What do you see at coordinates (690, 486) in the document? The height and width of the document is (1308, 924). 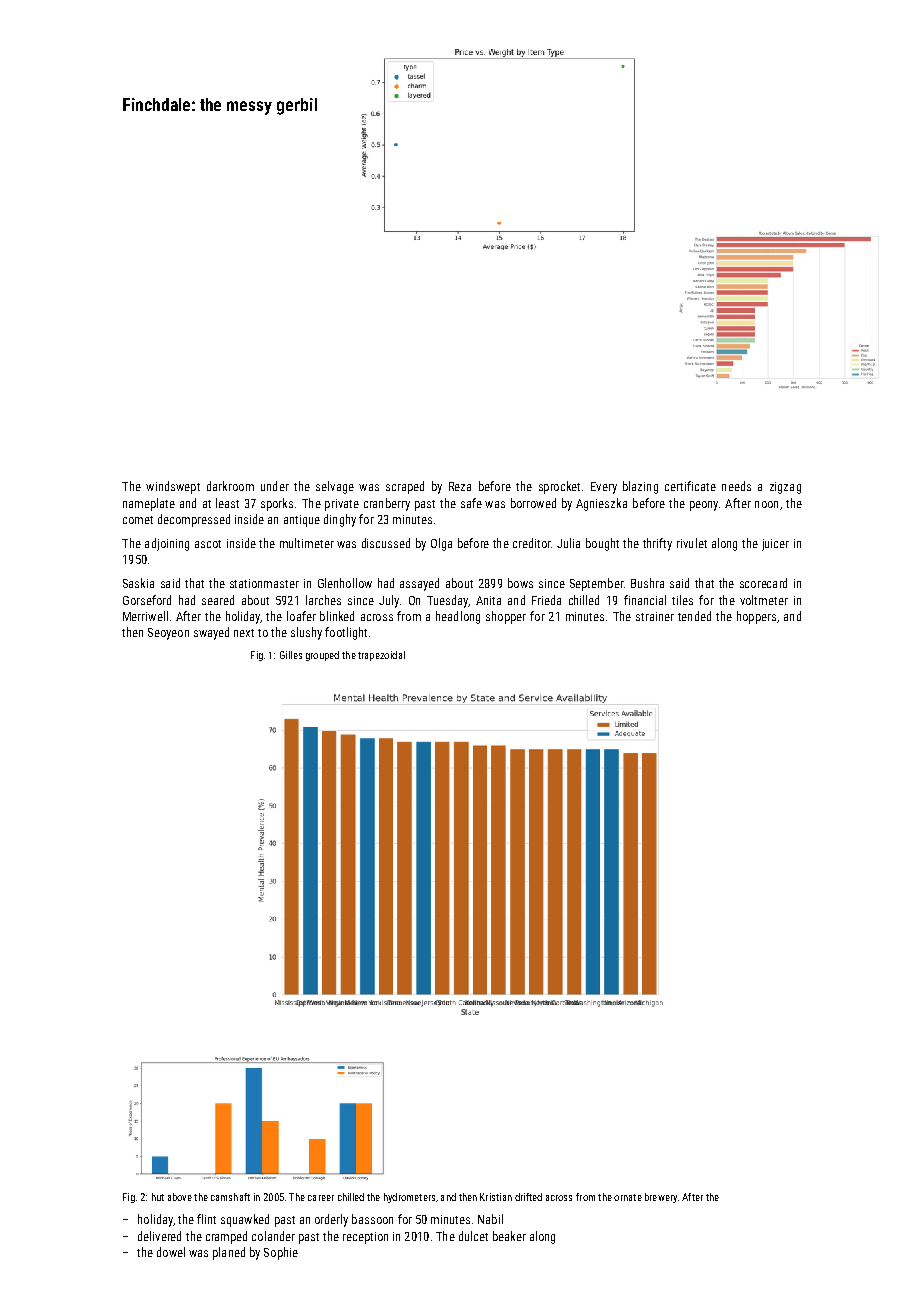 I see `certificate` at bounding box center [690, 486].
